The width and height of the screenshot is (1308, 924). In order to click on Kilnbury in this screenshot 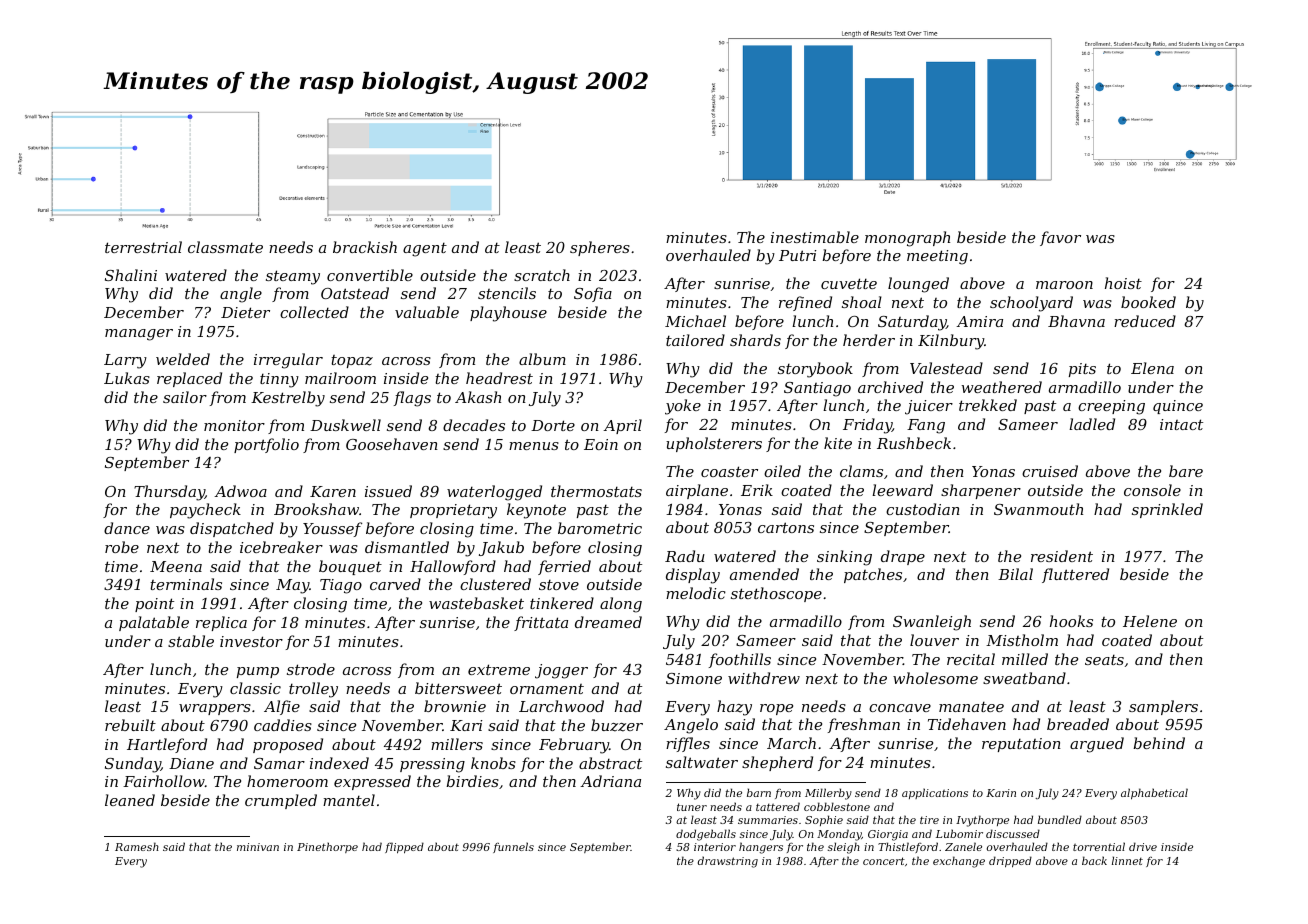, I will do `click(951, 342)`.
